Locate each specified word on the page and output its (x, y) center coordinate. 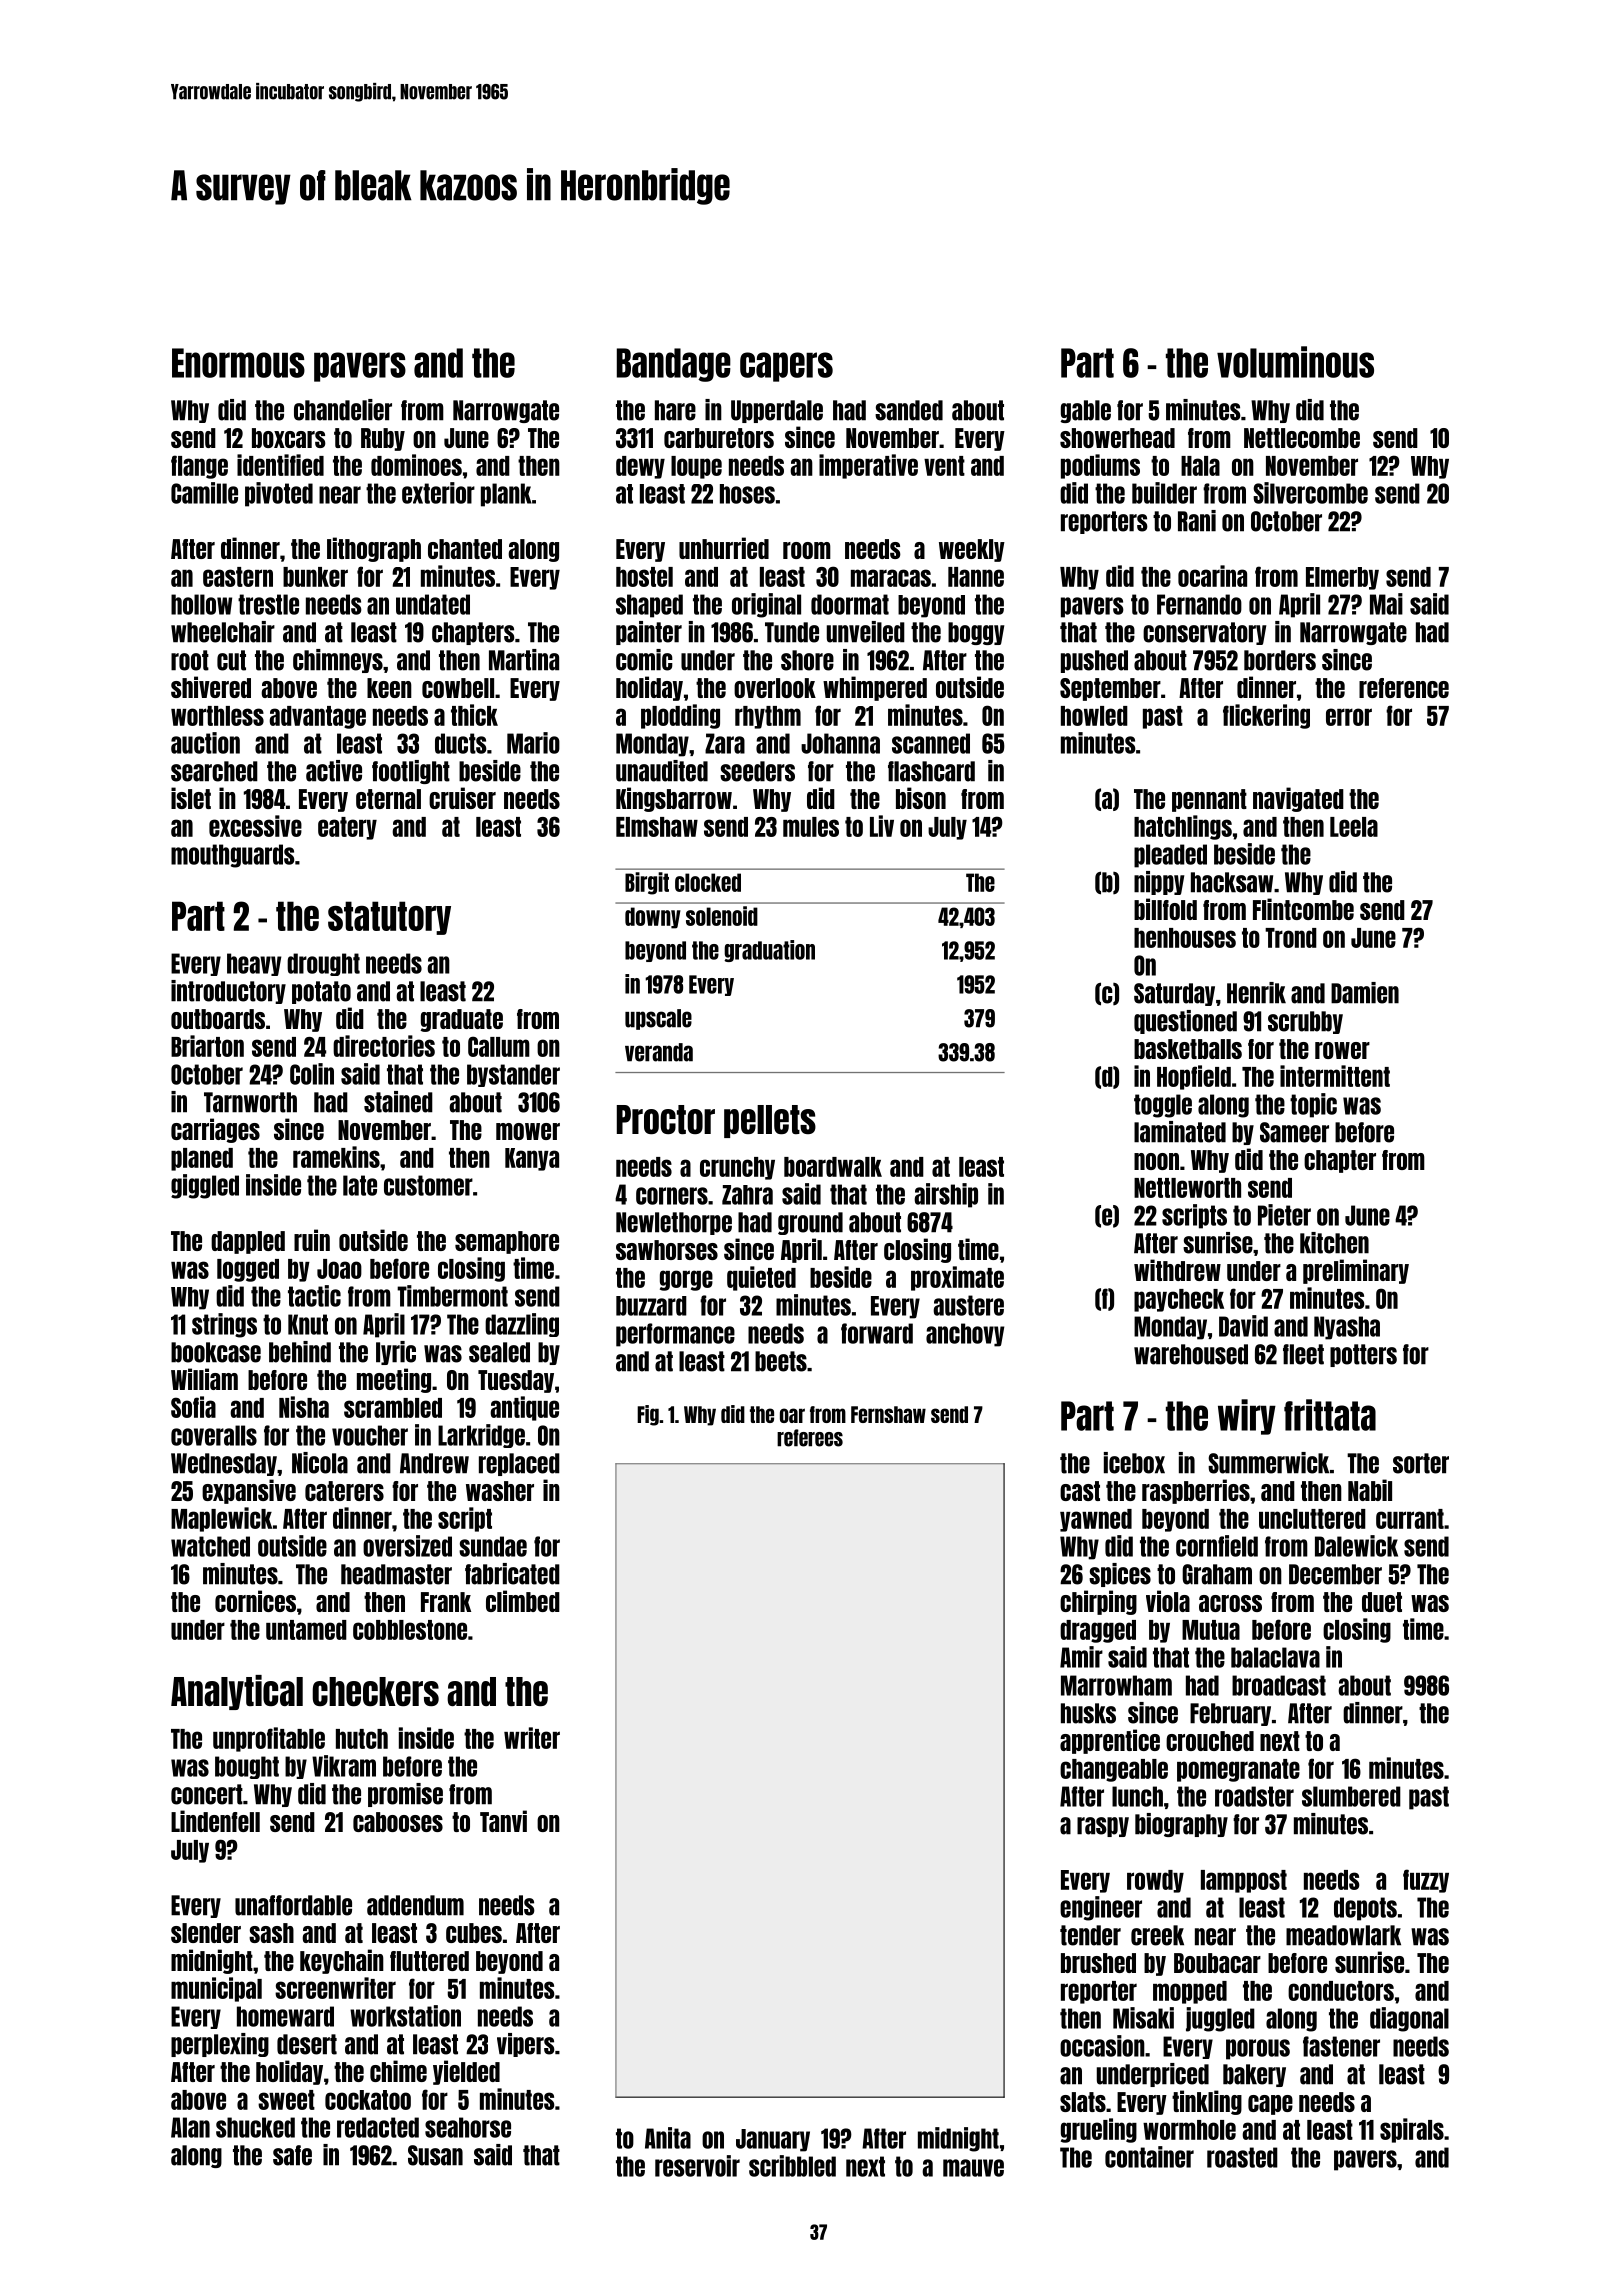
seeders (757, 771)
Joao (339, 1269)
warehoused (1191, 1354)
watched (210, 1546)
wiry (1247, 1417)
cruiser (462, 798)
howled (1094, 716)
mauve (973, 2168)
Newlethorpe (674, 1223)
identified (280, 465)
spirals (1412, 2130)
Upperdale (777, 411)
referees (810, 1438)
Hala (1200, 466)
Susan (435, 2155)
